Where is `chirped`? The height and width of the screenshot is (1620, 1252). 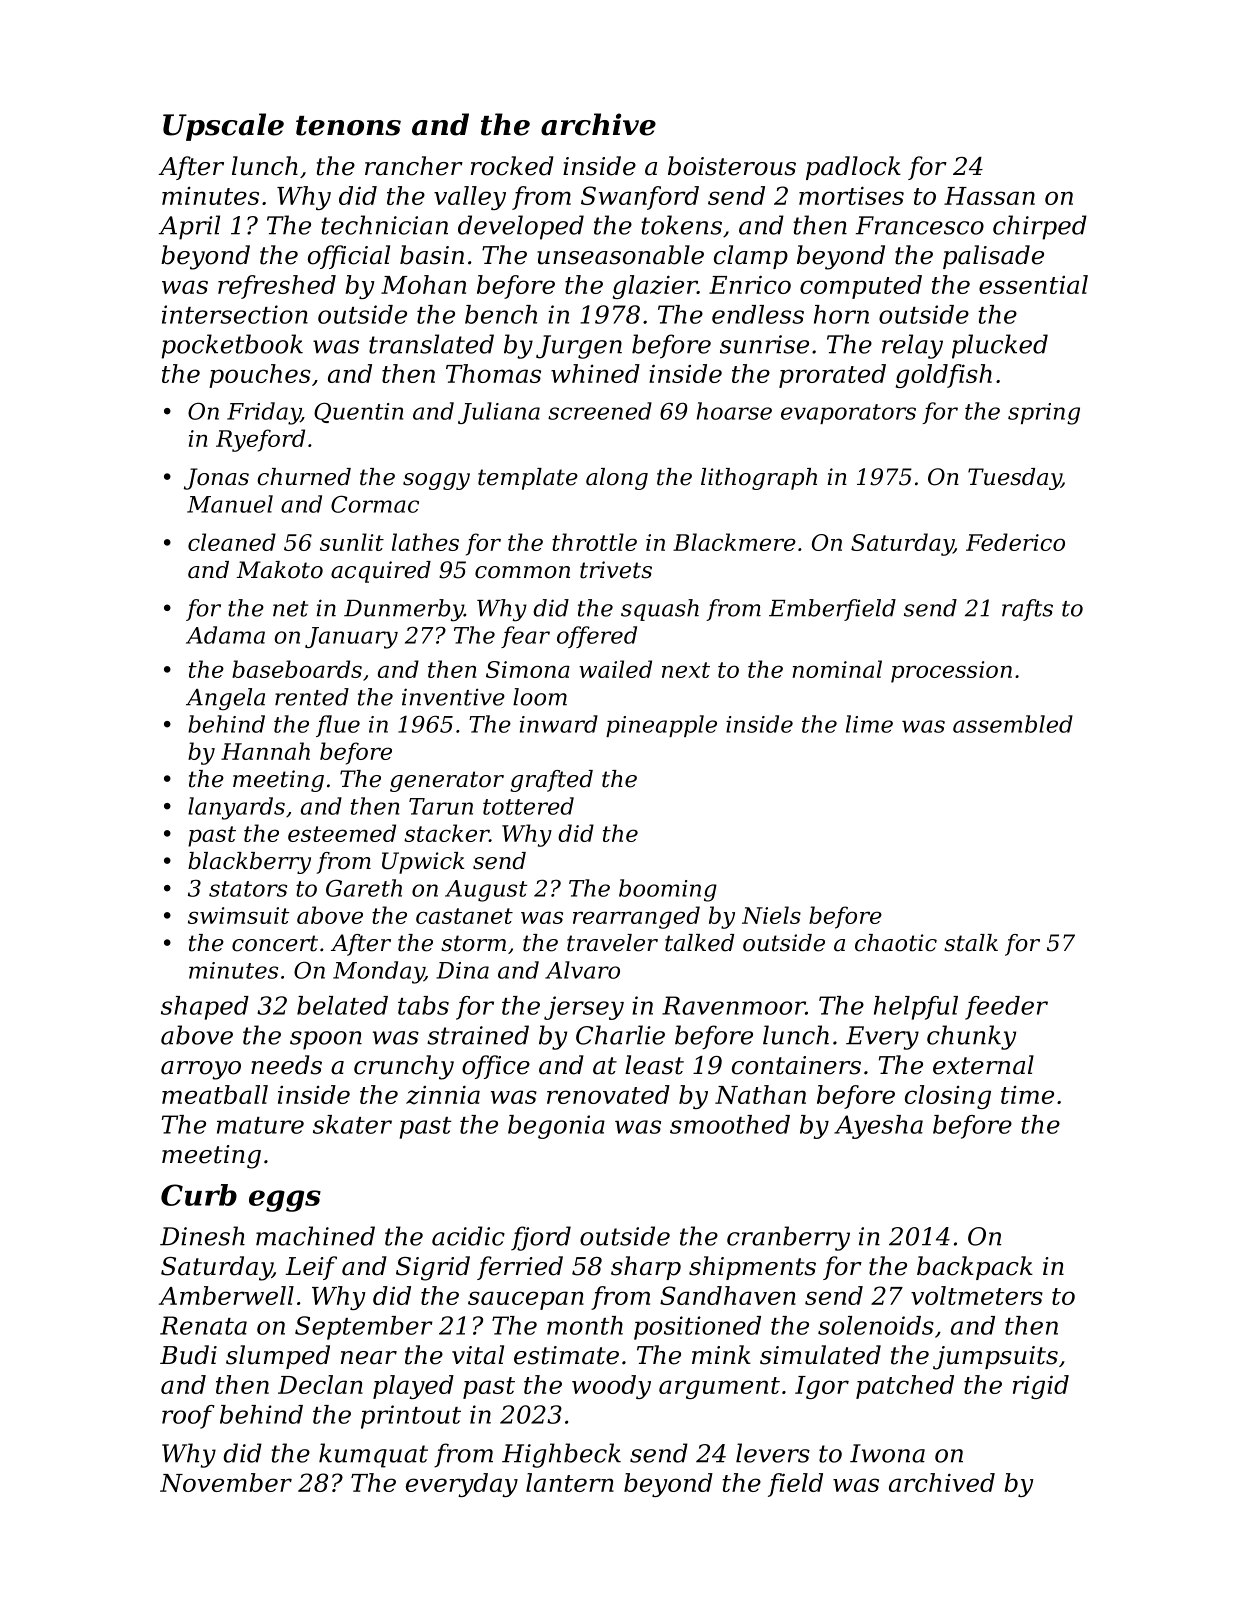 chirped is located at coordinates (1040, 227).
